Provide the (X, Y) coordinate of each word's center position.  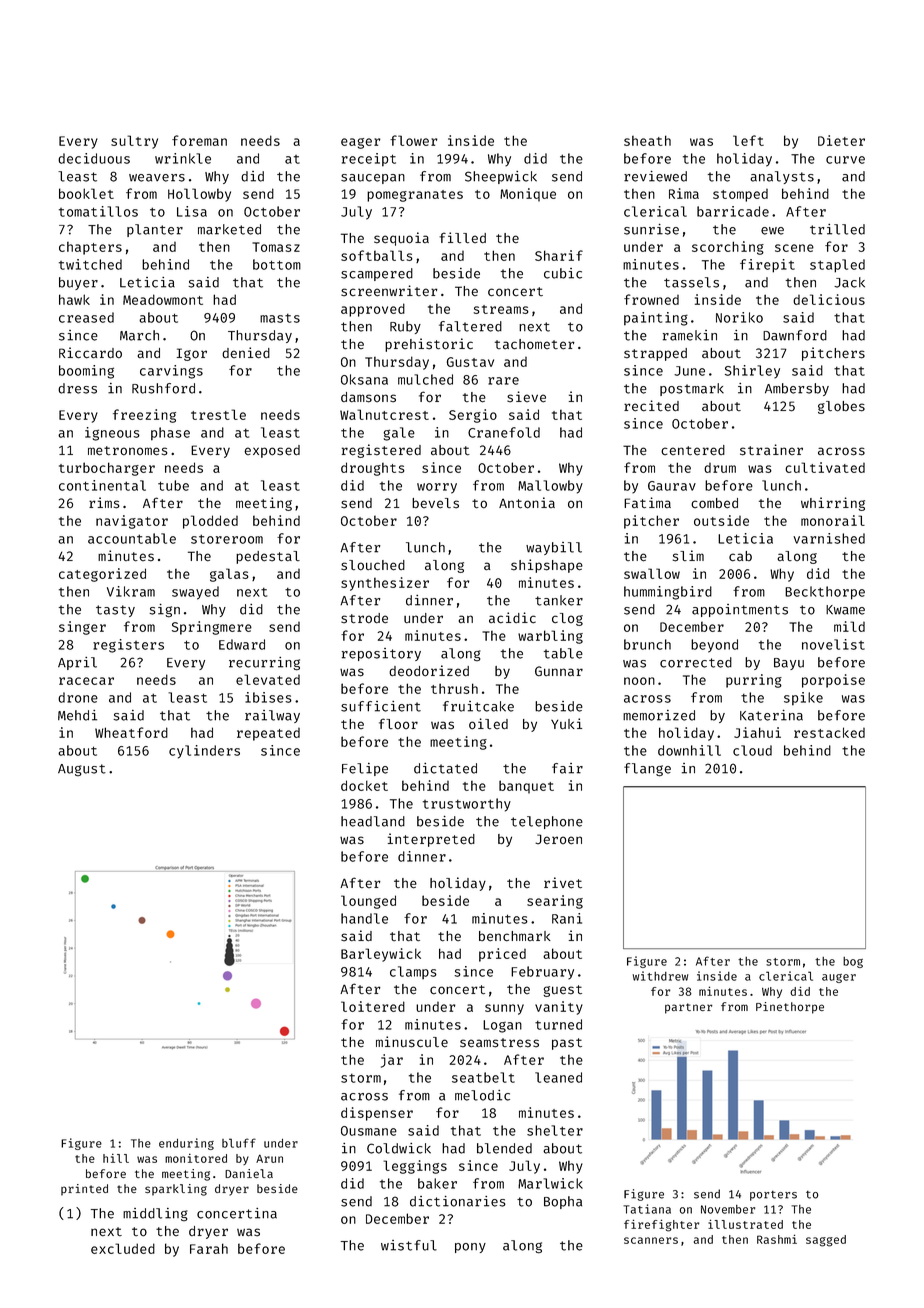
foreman (199, 140)
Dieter (841, 140)
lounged (368, 902)
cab (740, 556)
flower (413, 140)
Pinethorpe (790, 1008)
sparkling (176, 1190)
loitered (373, 1006)
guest (562, 991)
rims (104, 503)
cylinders (204, 752)
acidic (512, 618)
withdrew (660, 976)
